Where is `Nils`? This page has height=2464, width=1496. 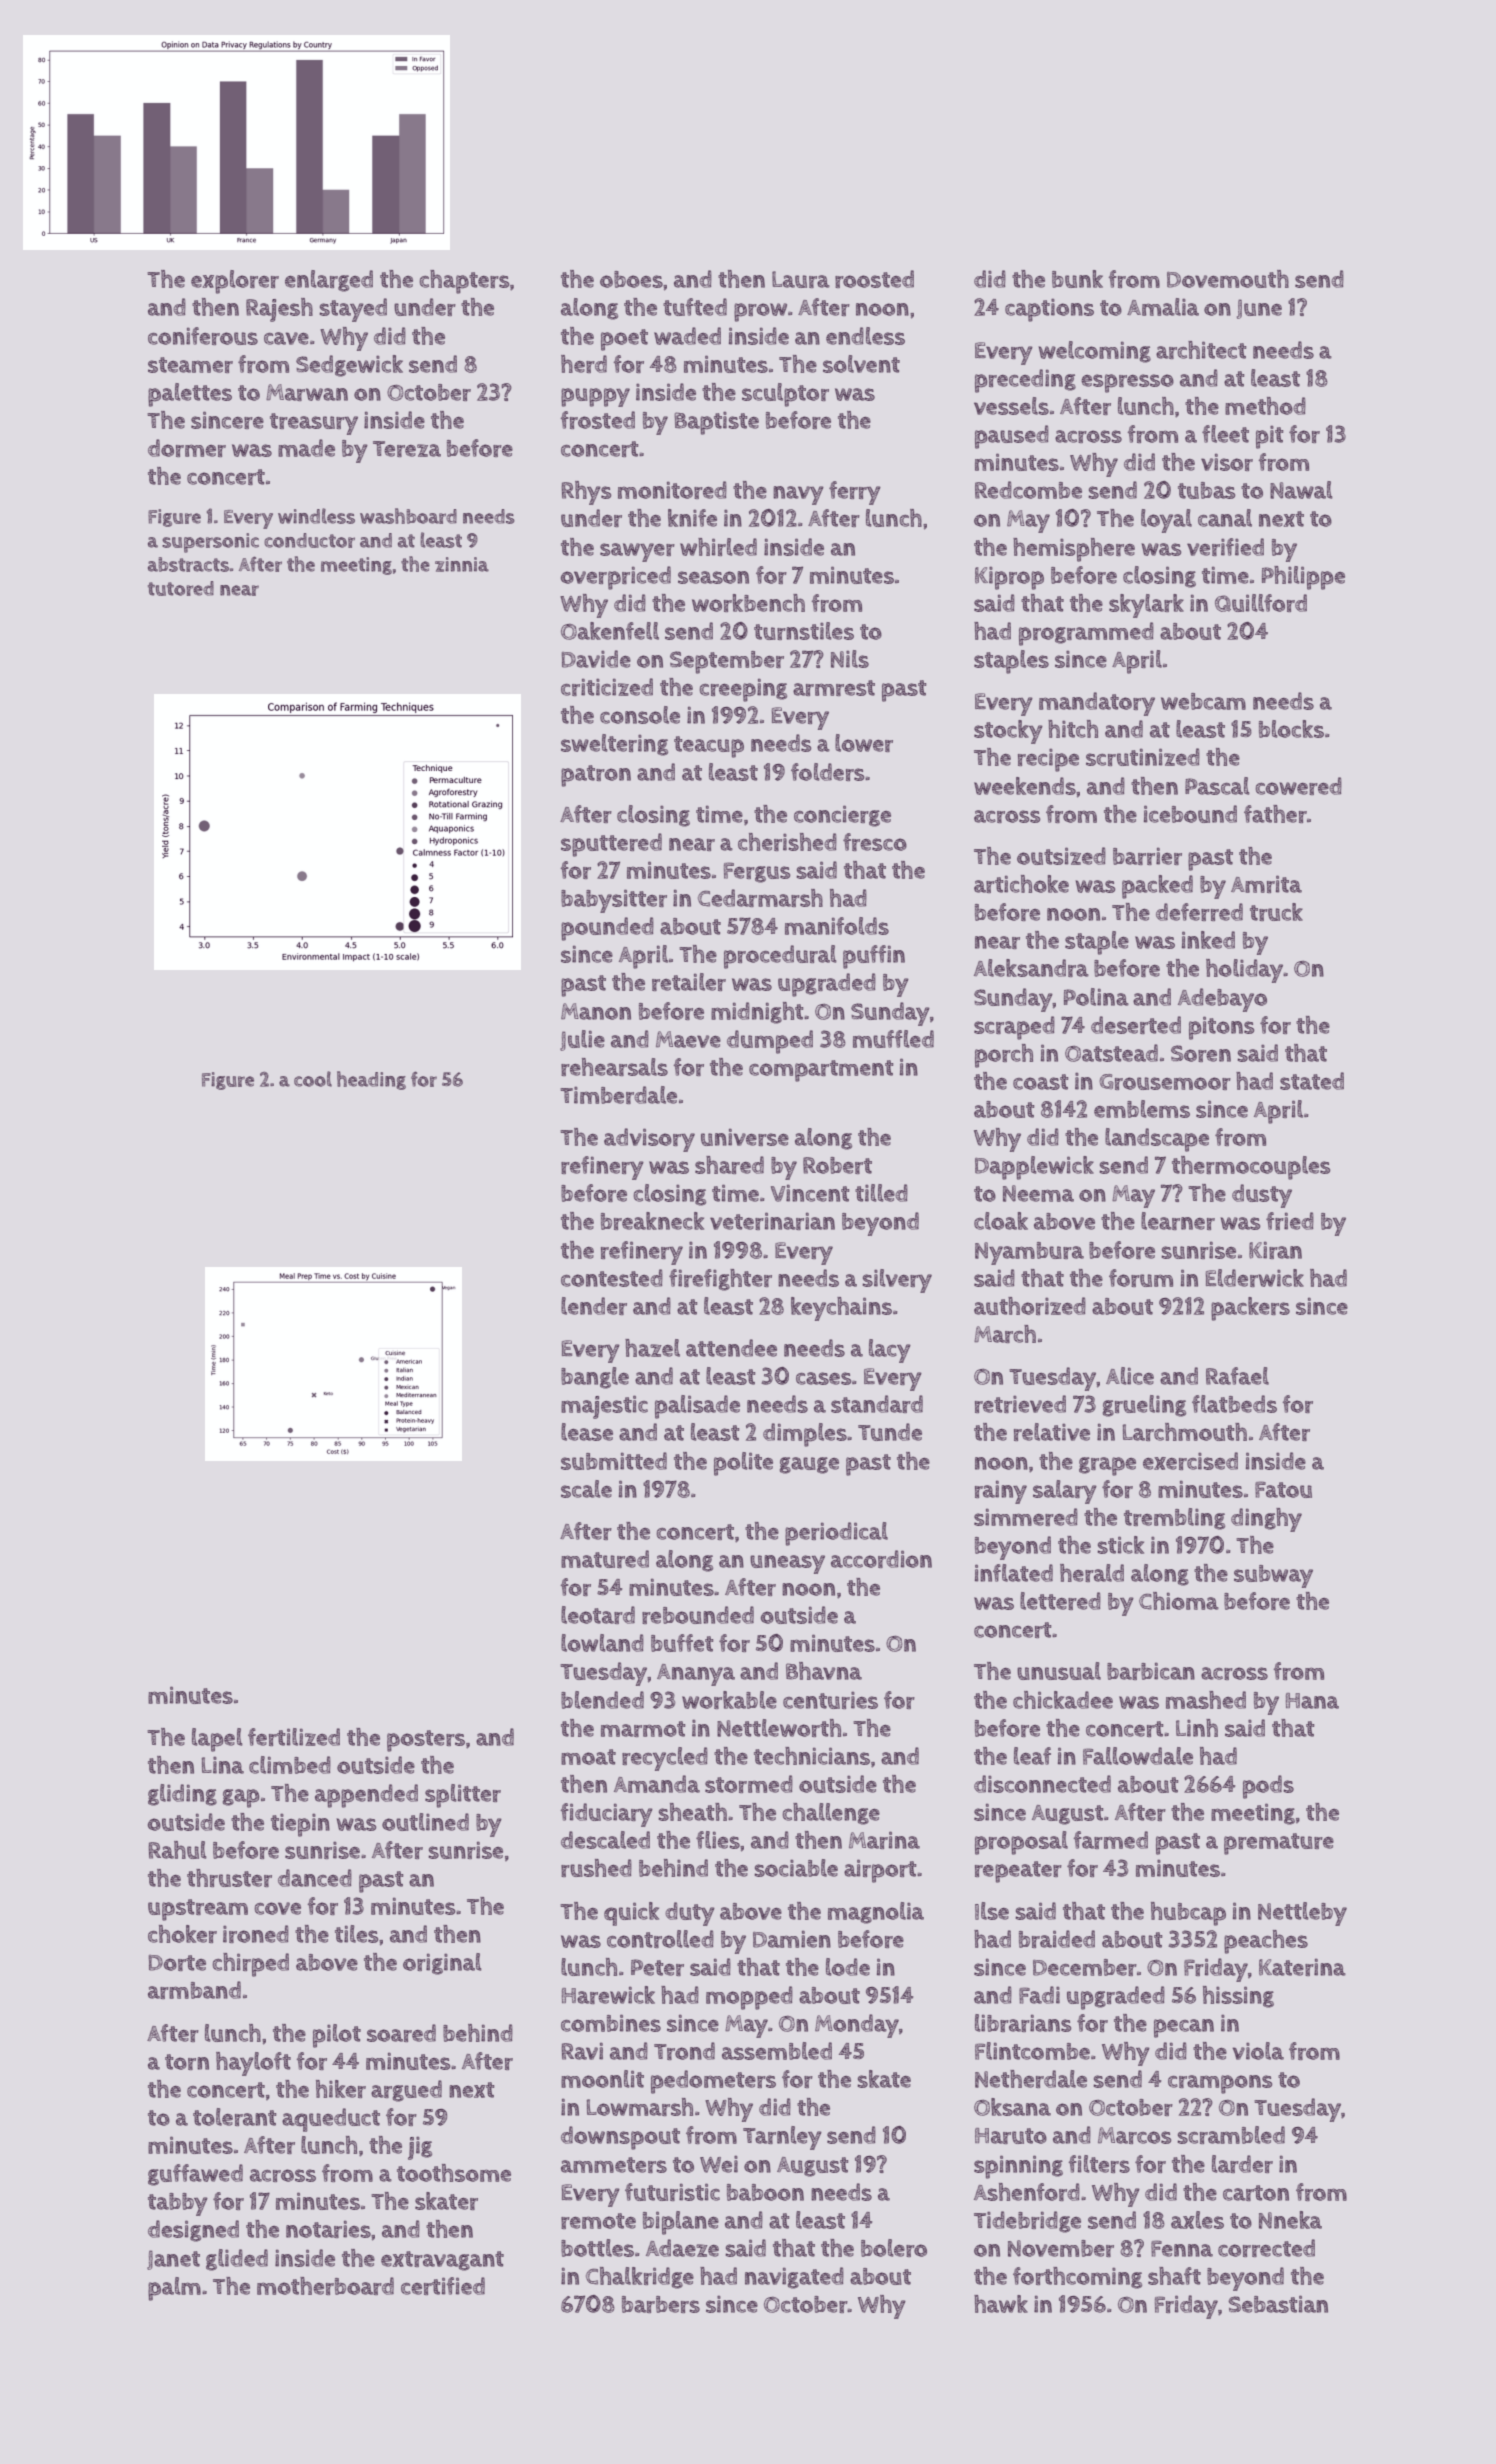
Nils is located at coordinates (850, 659).
